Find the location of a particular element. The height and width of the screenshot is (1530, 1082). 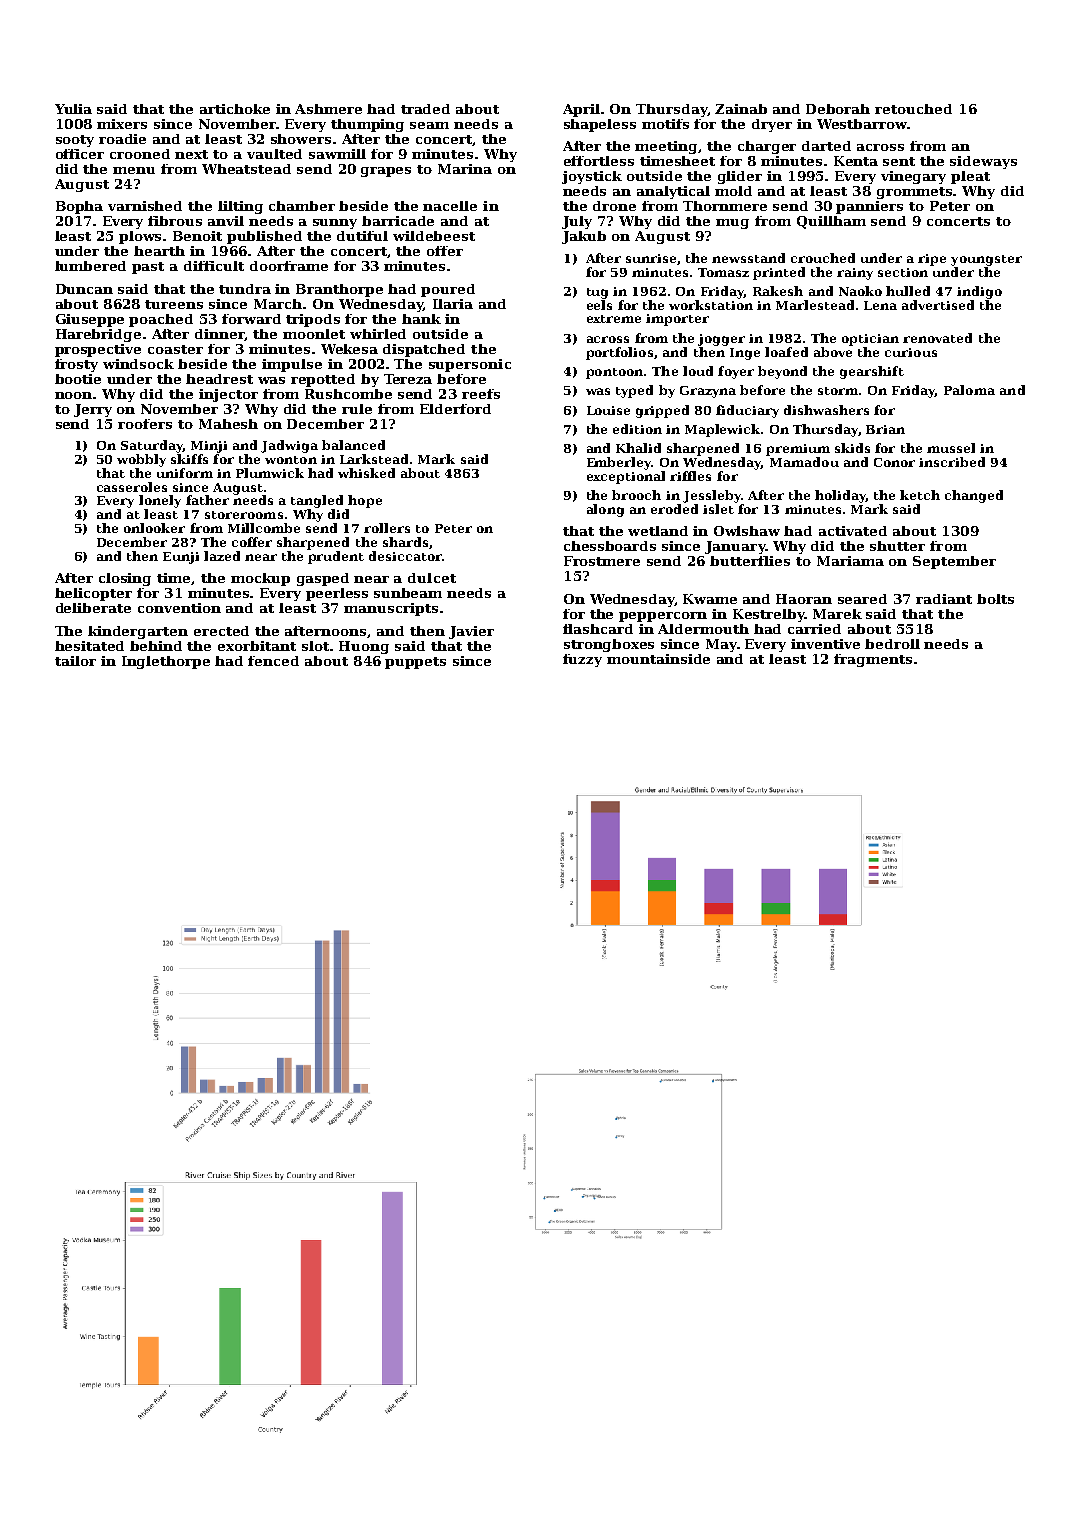

Tomasz is located at coordinates (723, 272).
